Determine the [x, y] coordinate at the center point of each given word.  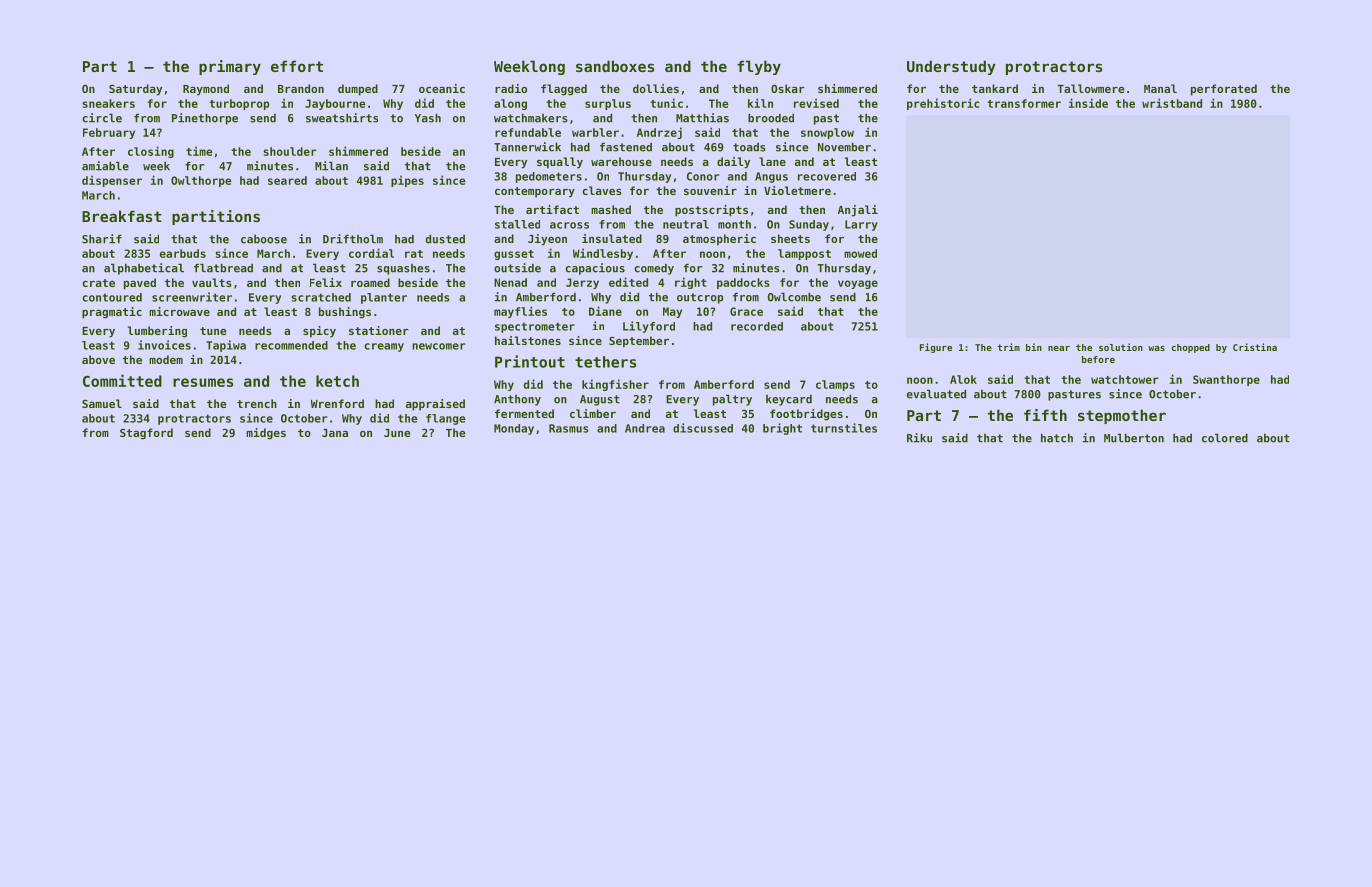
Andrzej [659, 133]
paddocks [743, 283]
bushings [345, 313]
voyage [858, 284]
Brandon [301, 88]
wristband [1172, 103]
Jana [335, 433]
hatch [1057, 438]
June [397, 433]
